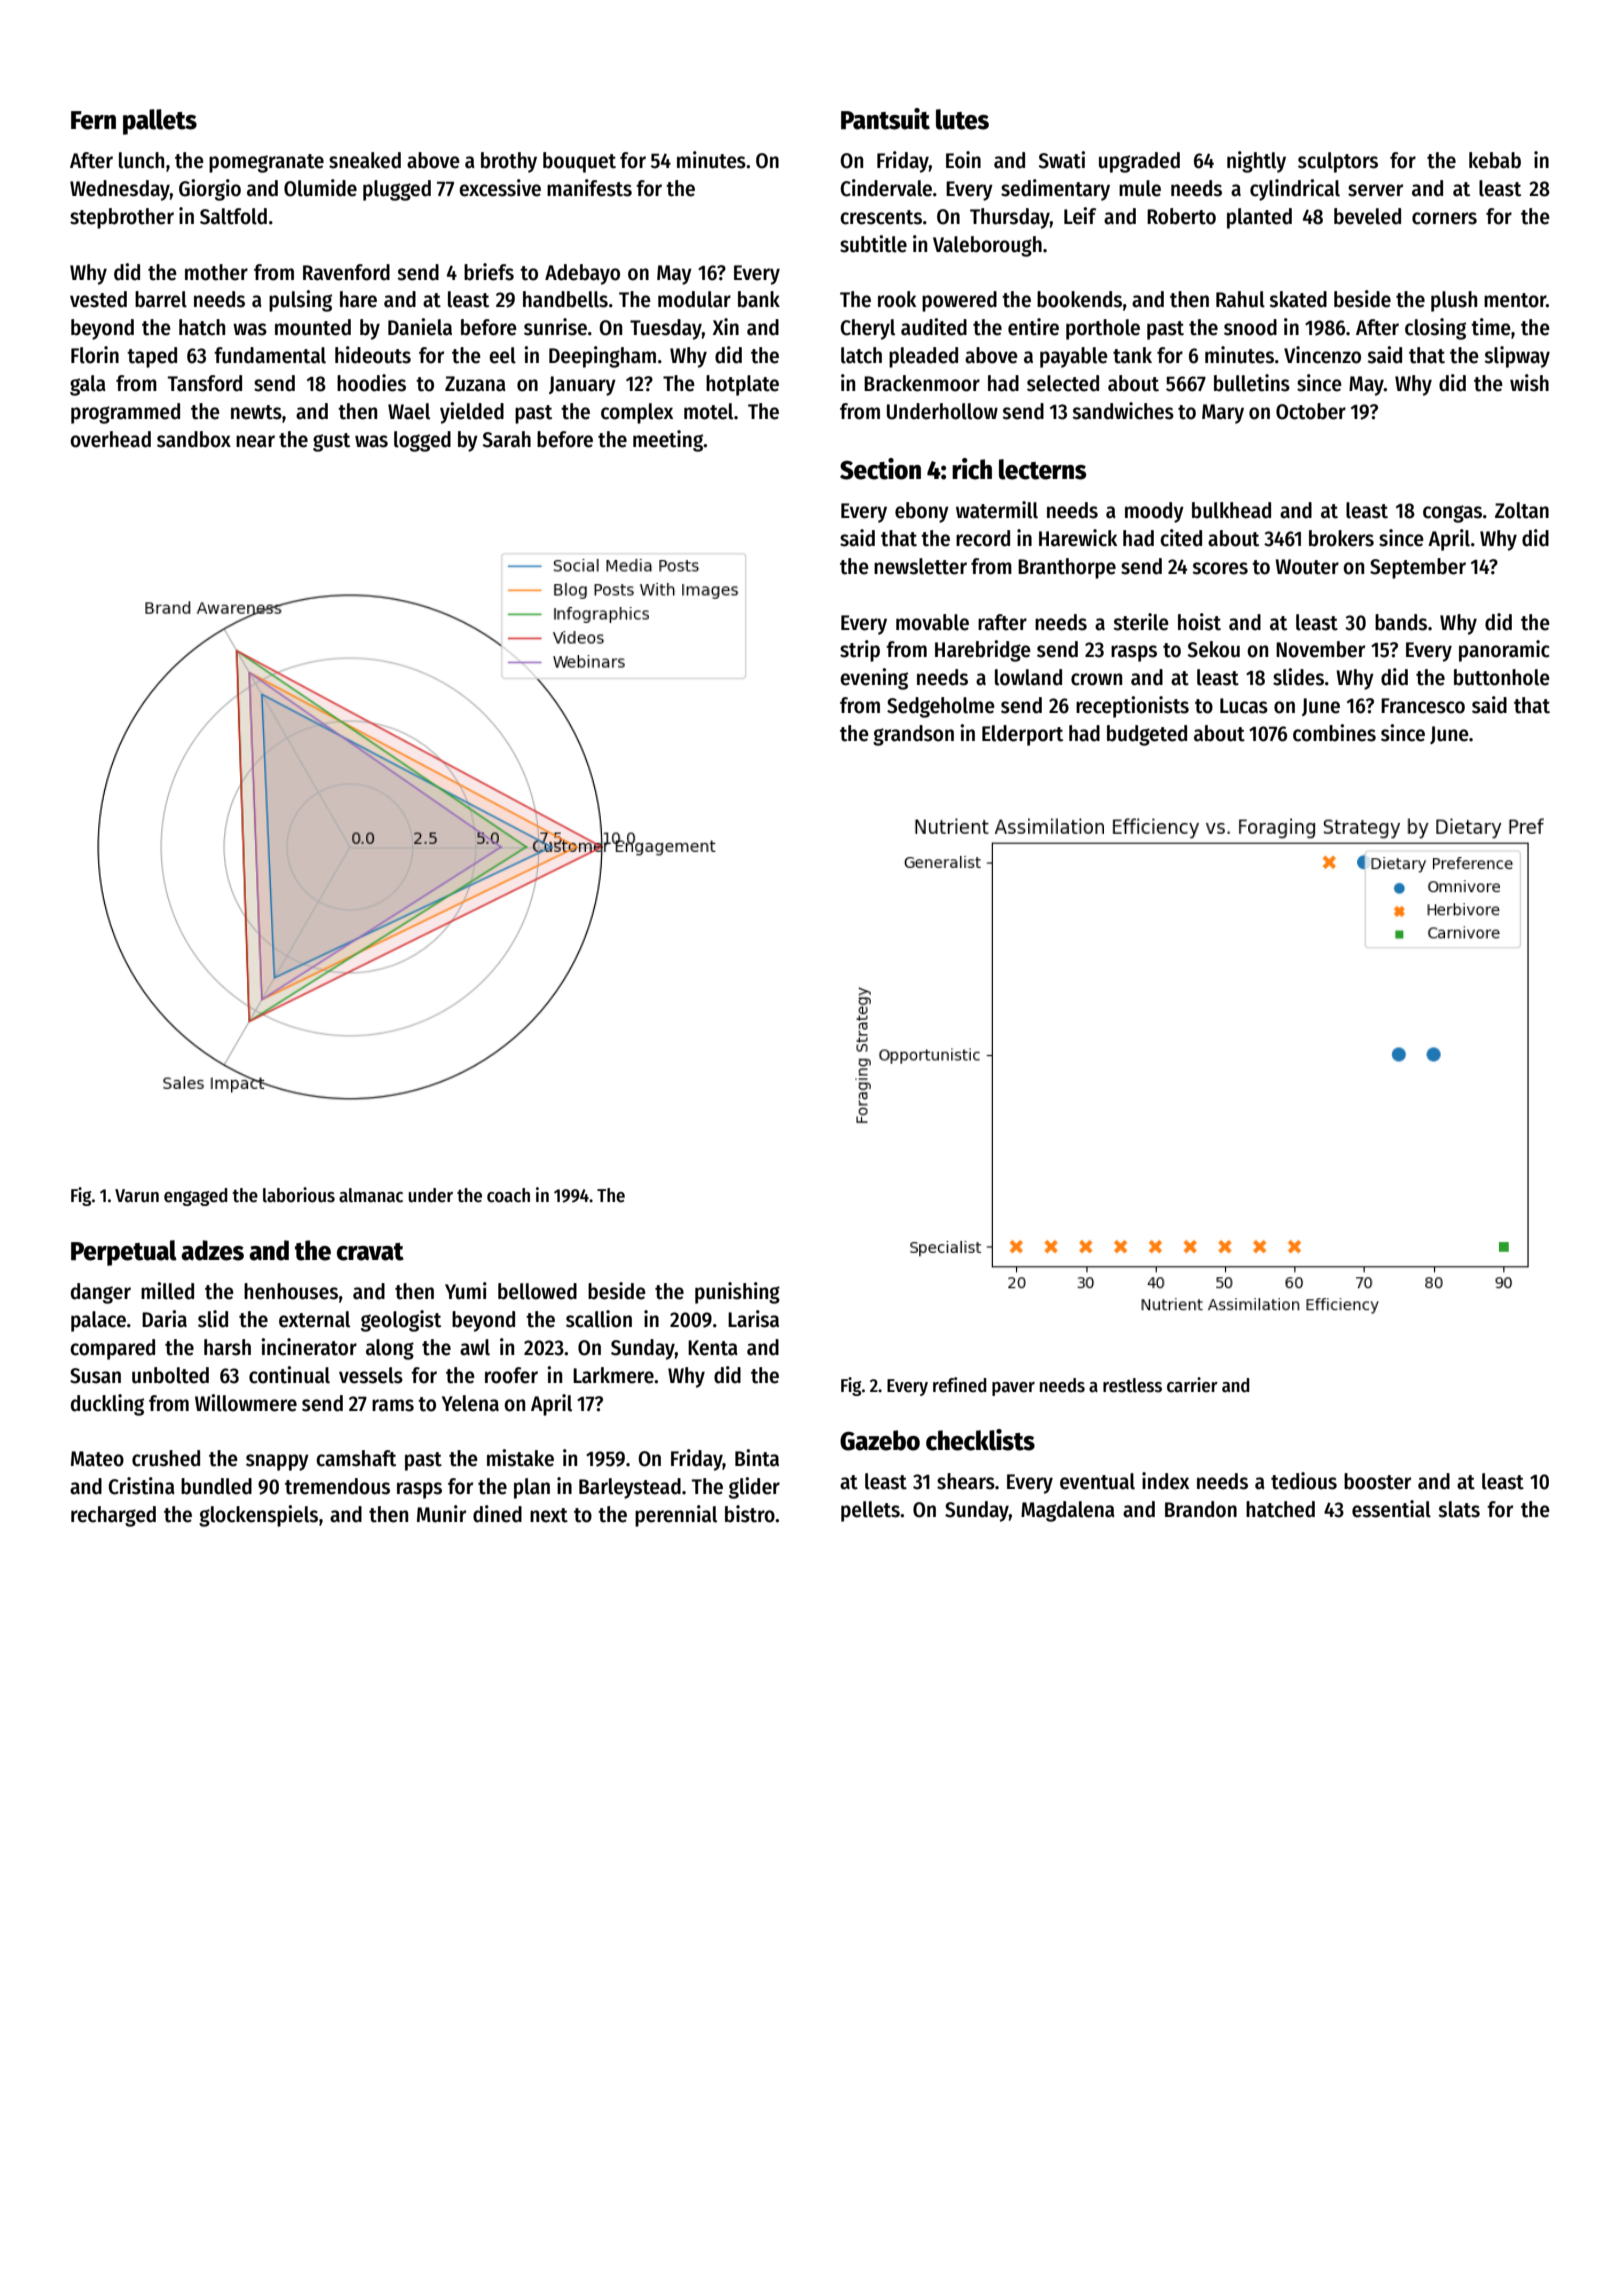 The height and width of the page is (2292, 1620). What do you see at coordinates (885, 119) in the page?
I see `Pantsuit` at bounding box center [885, 119].
